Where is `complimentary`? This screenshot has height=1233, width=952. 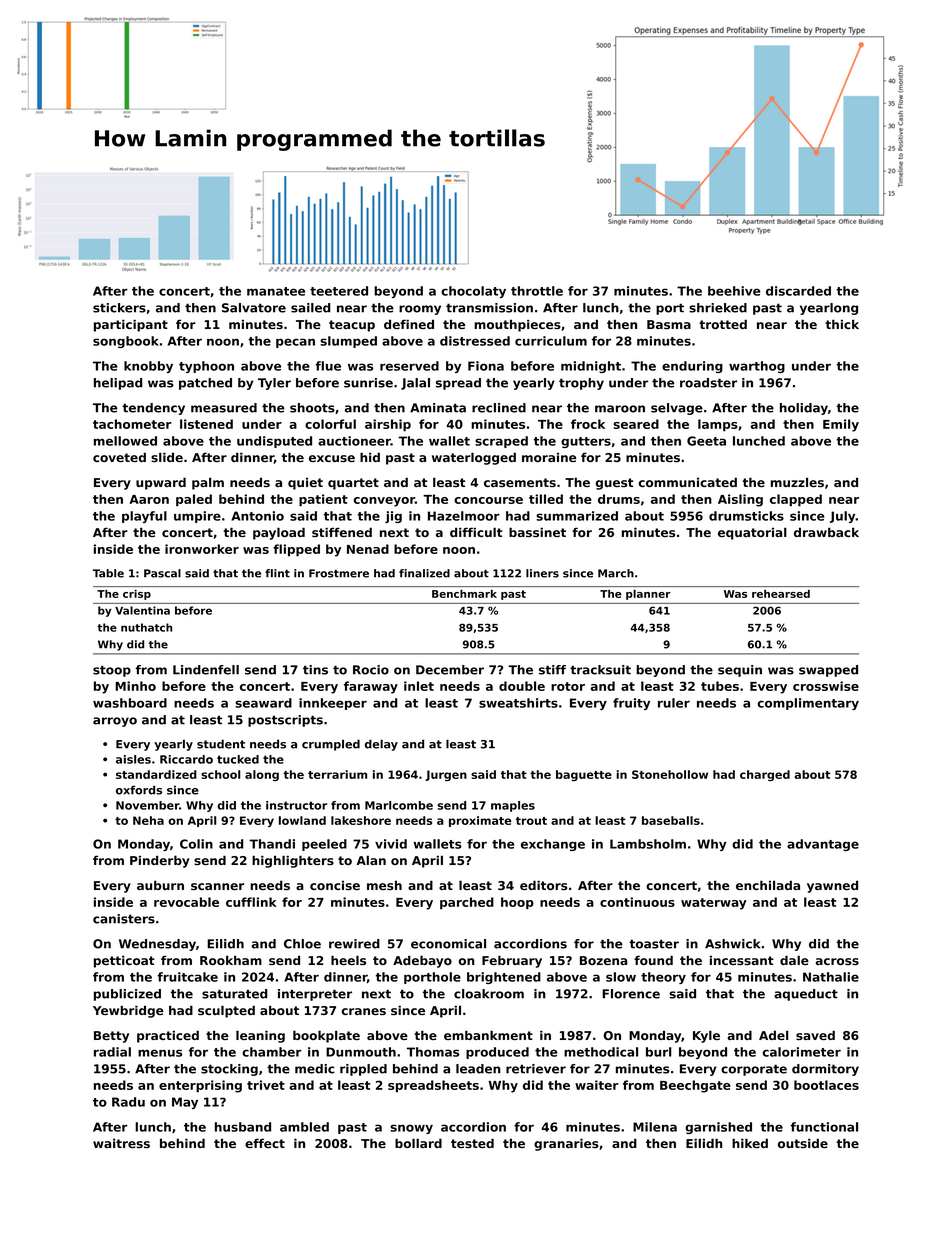
complimentary is located at coordinates (808, 704).
